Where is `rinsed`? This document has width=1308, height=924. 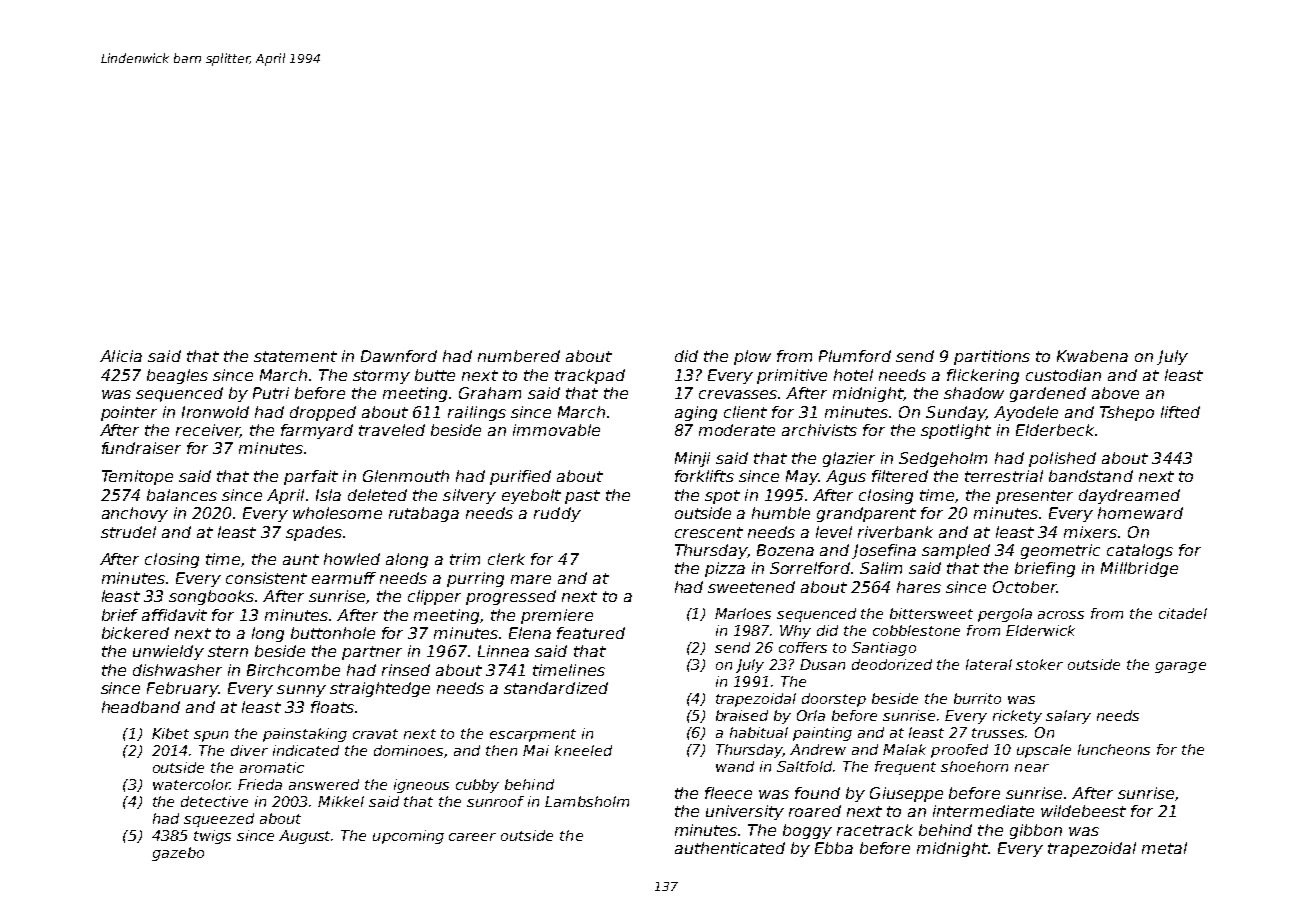
rinsed is located at coordinates (406, 670).
